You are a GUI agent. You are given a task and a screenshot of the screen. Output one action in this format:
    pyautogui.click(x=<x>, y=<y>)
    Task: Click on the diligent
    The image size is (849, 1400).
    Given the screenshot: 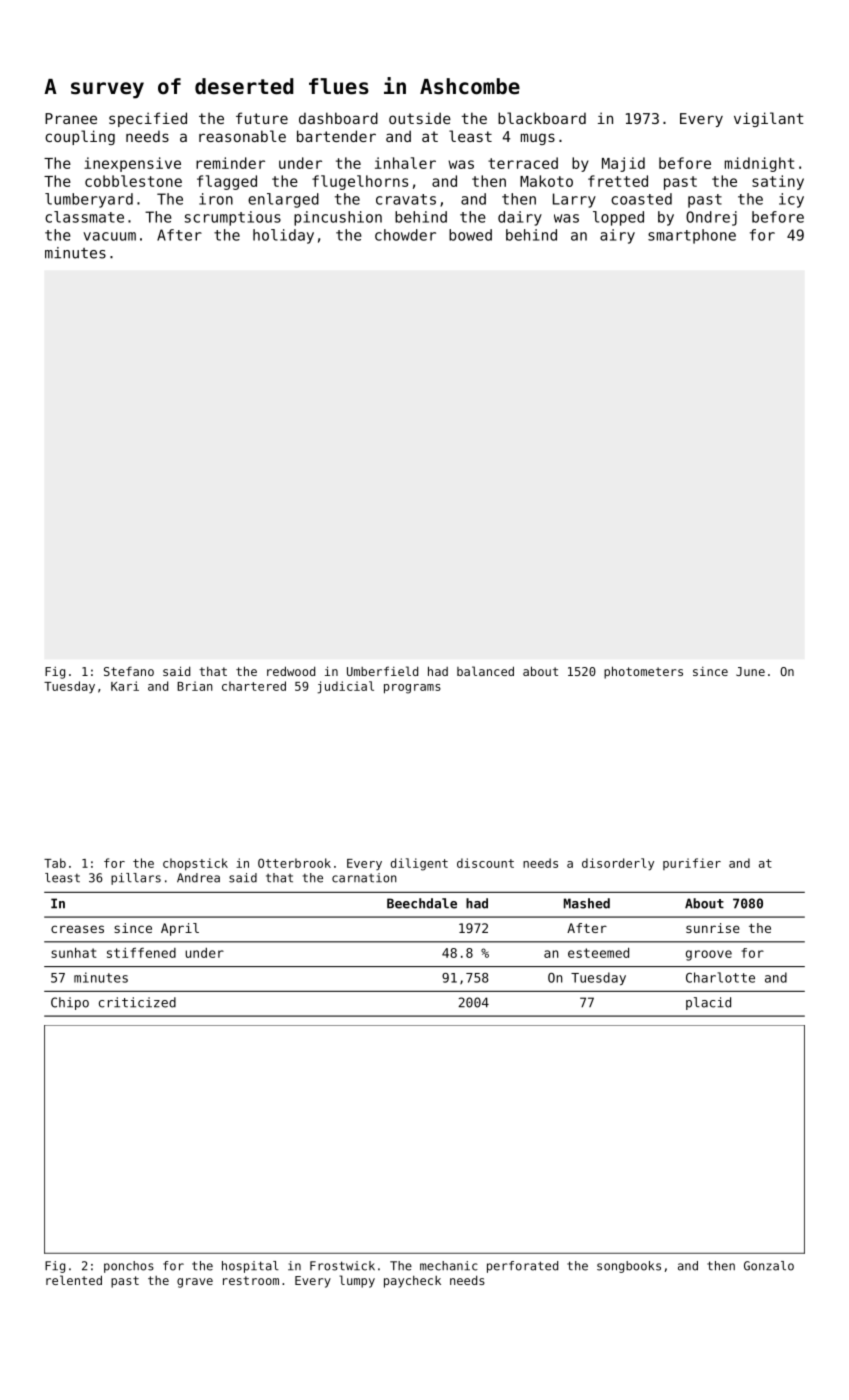 What is the action you would take?
    pyautogui.click(x=419, y=864)
